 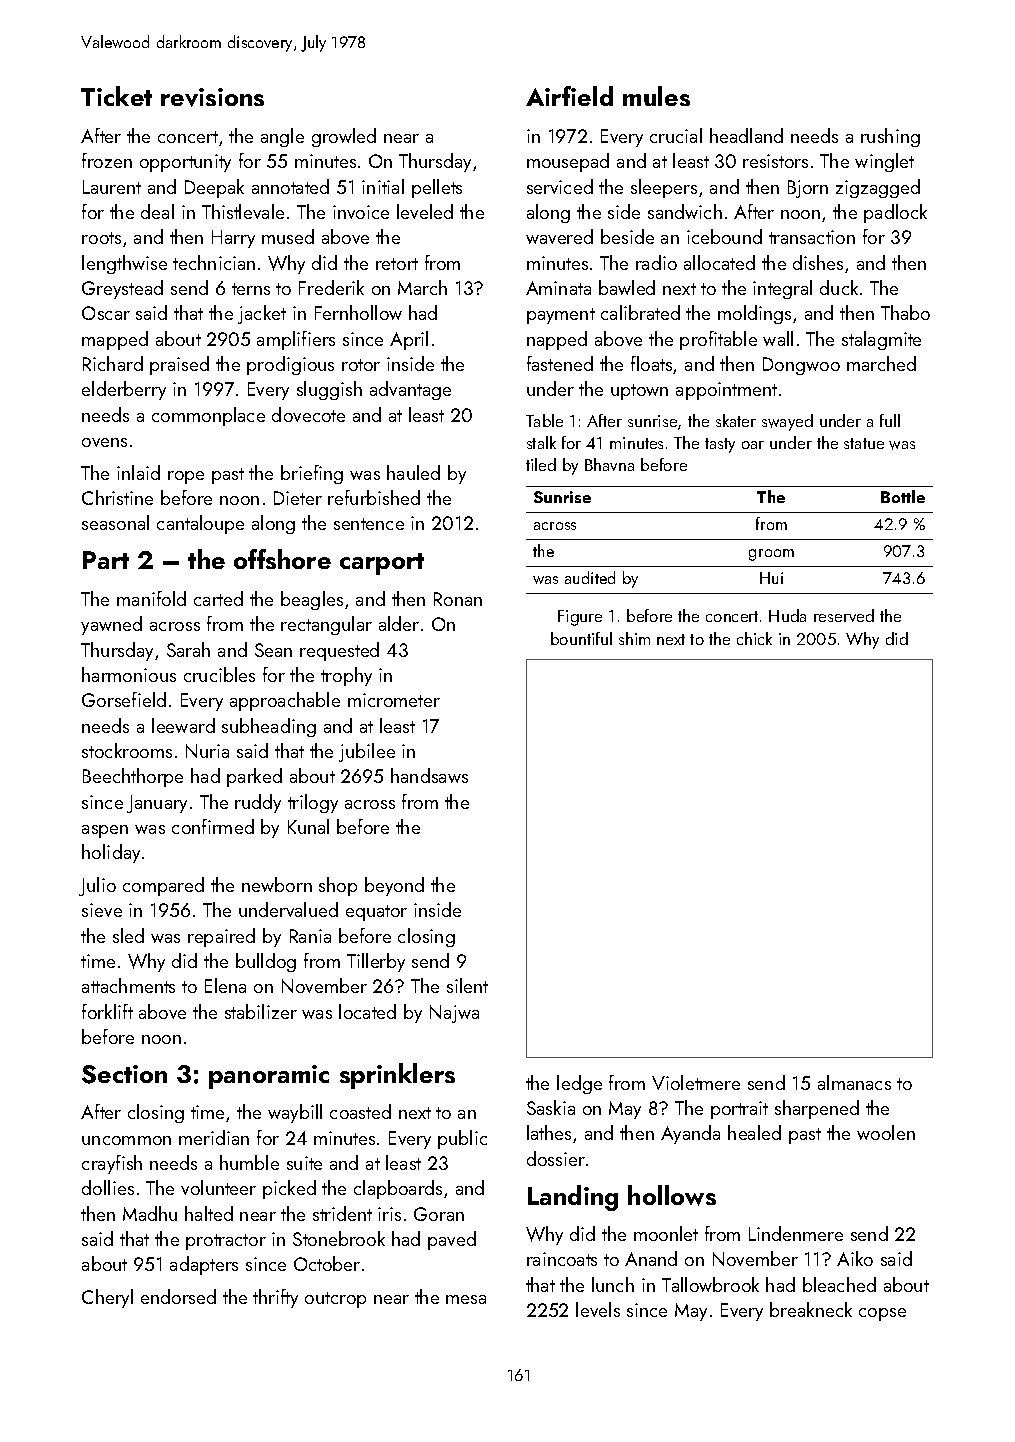 I want to click on Ticket, so click(x=116, y=96).
